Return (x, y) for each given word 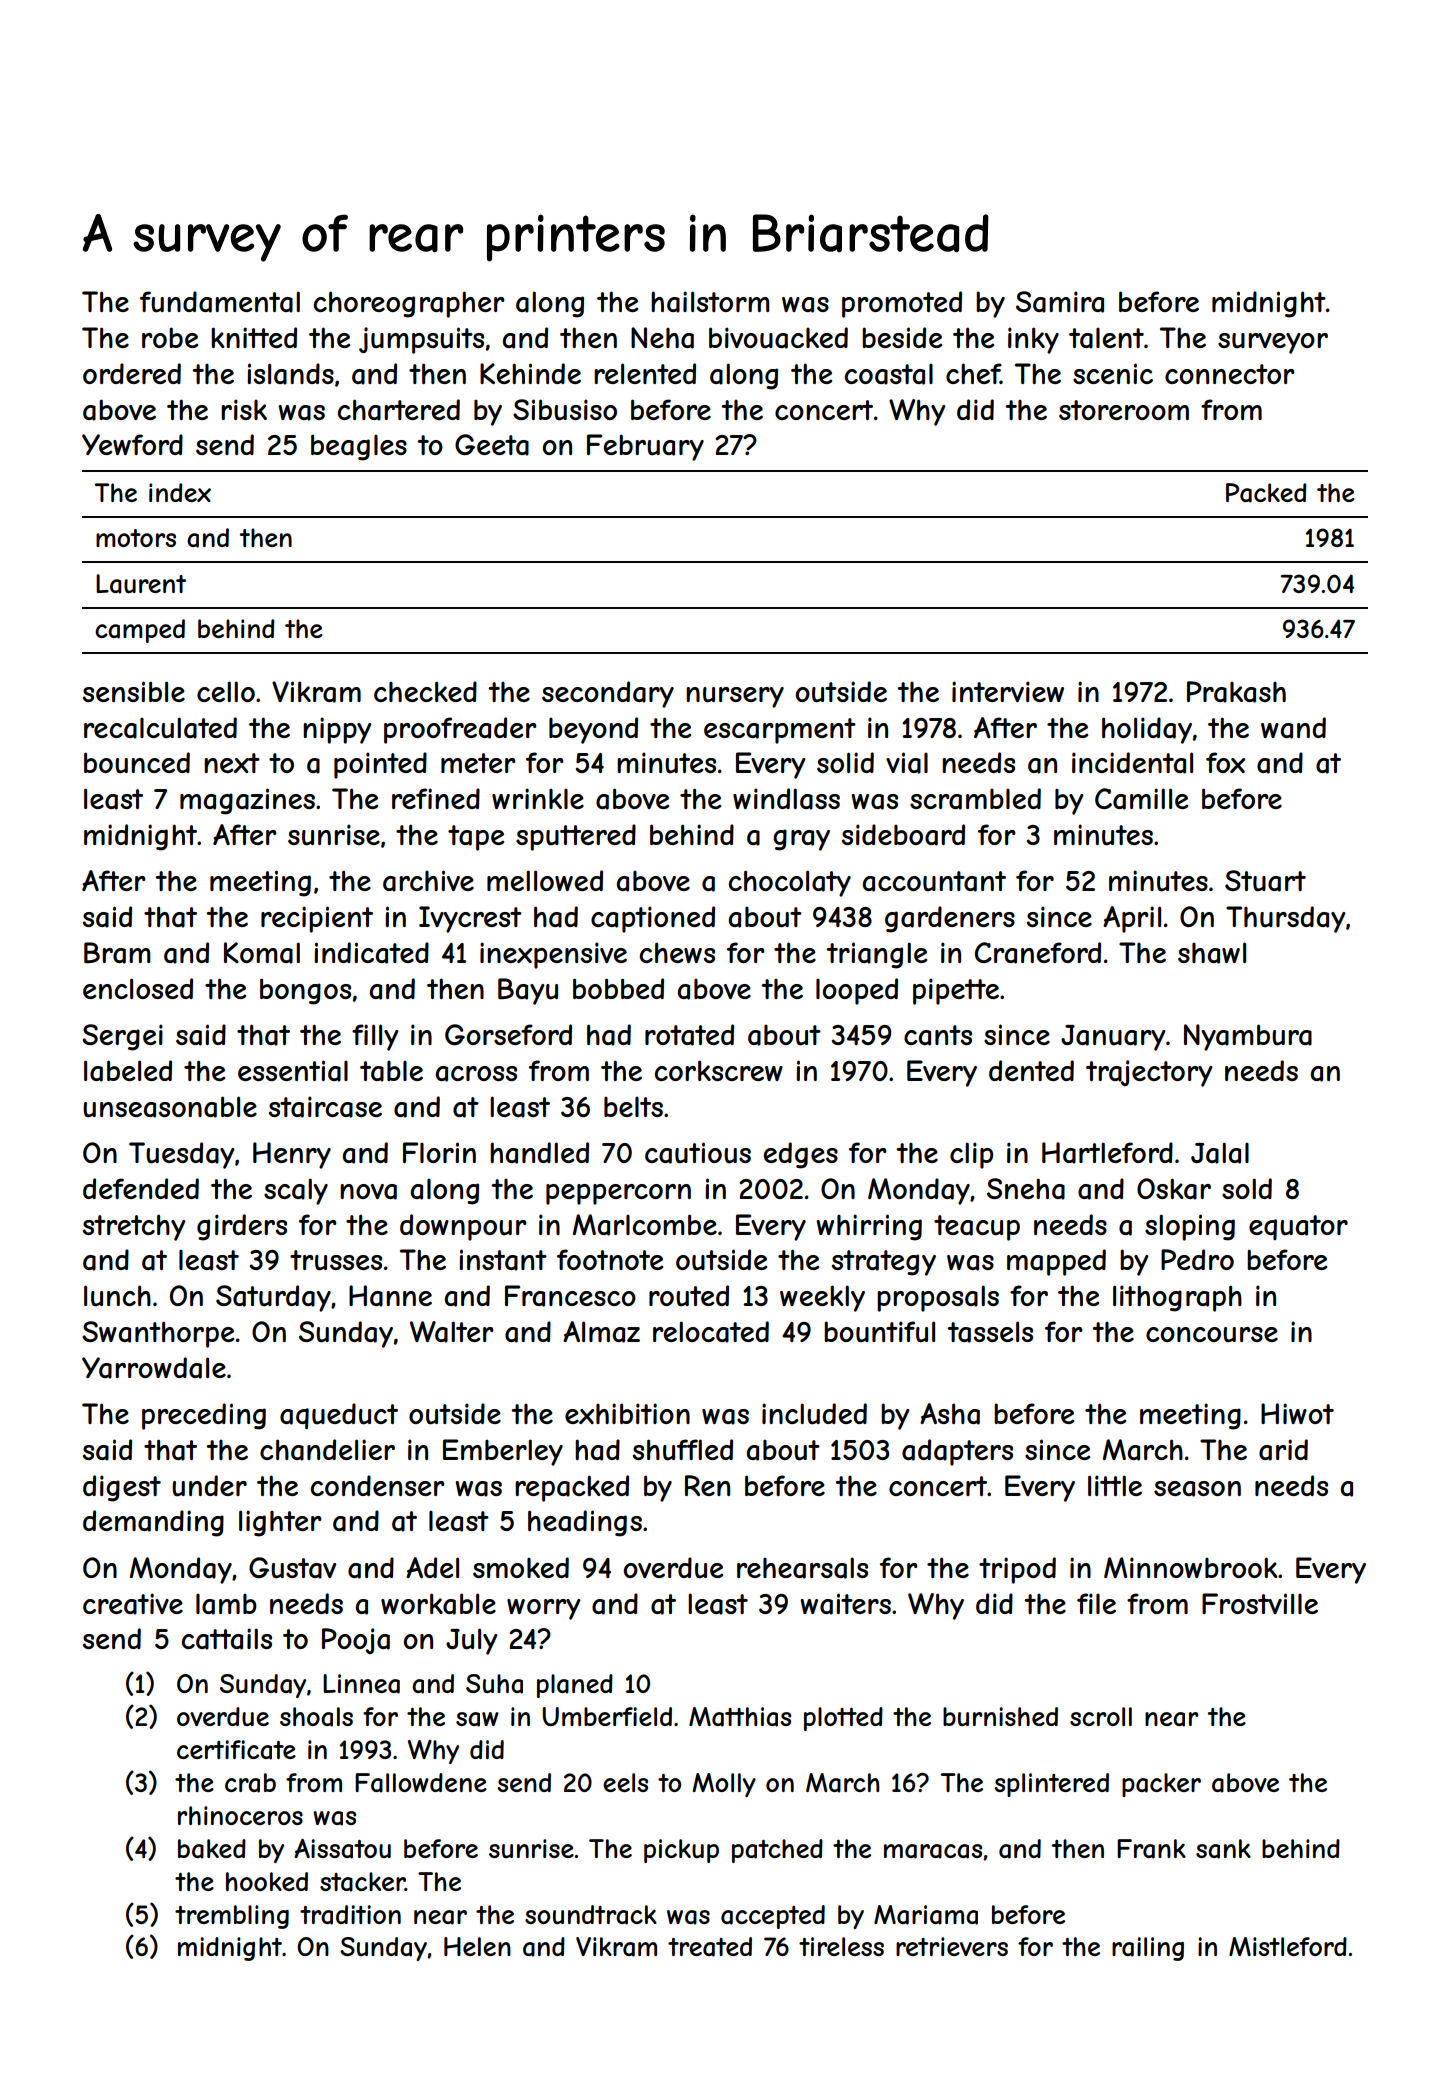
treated (710, 1947)
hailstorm (710, 302)
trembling (232, 1917)
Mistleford (1288, 1946)
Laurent (141, 584)
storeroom (1124, 410)
